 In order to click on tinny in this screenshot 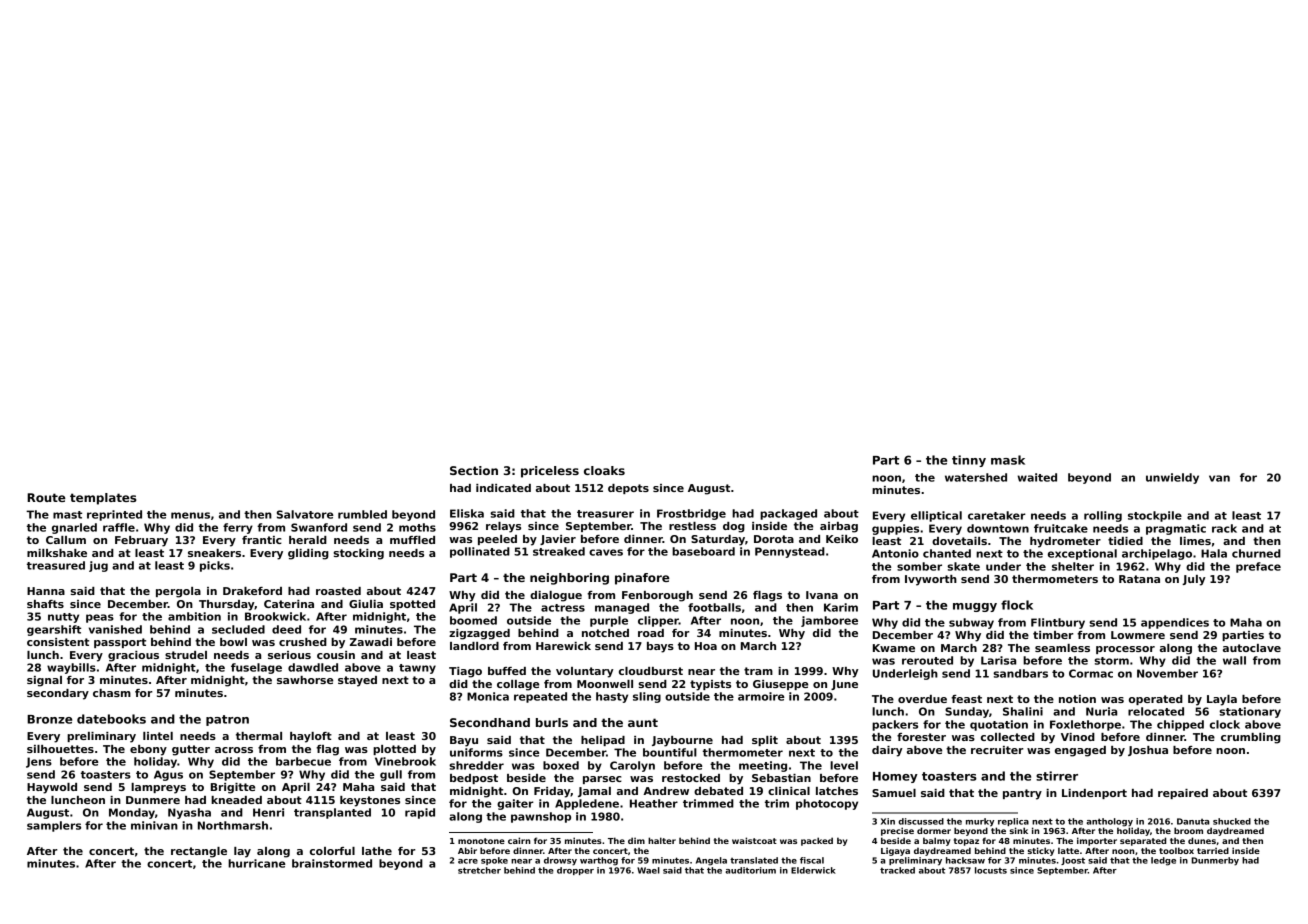, I will do `click(969, 461)`.
